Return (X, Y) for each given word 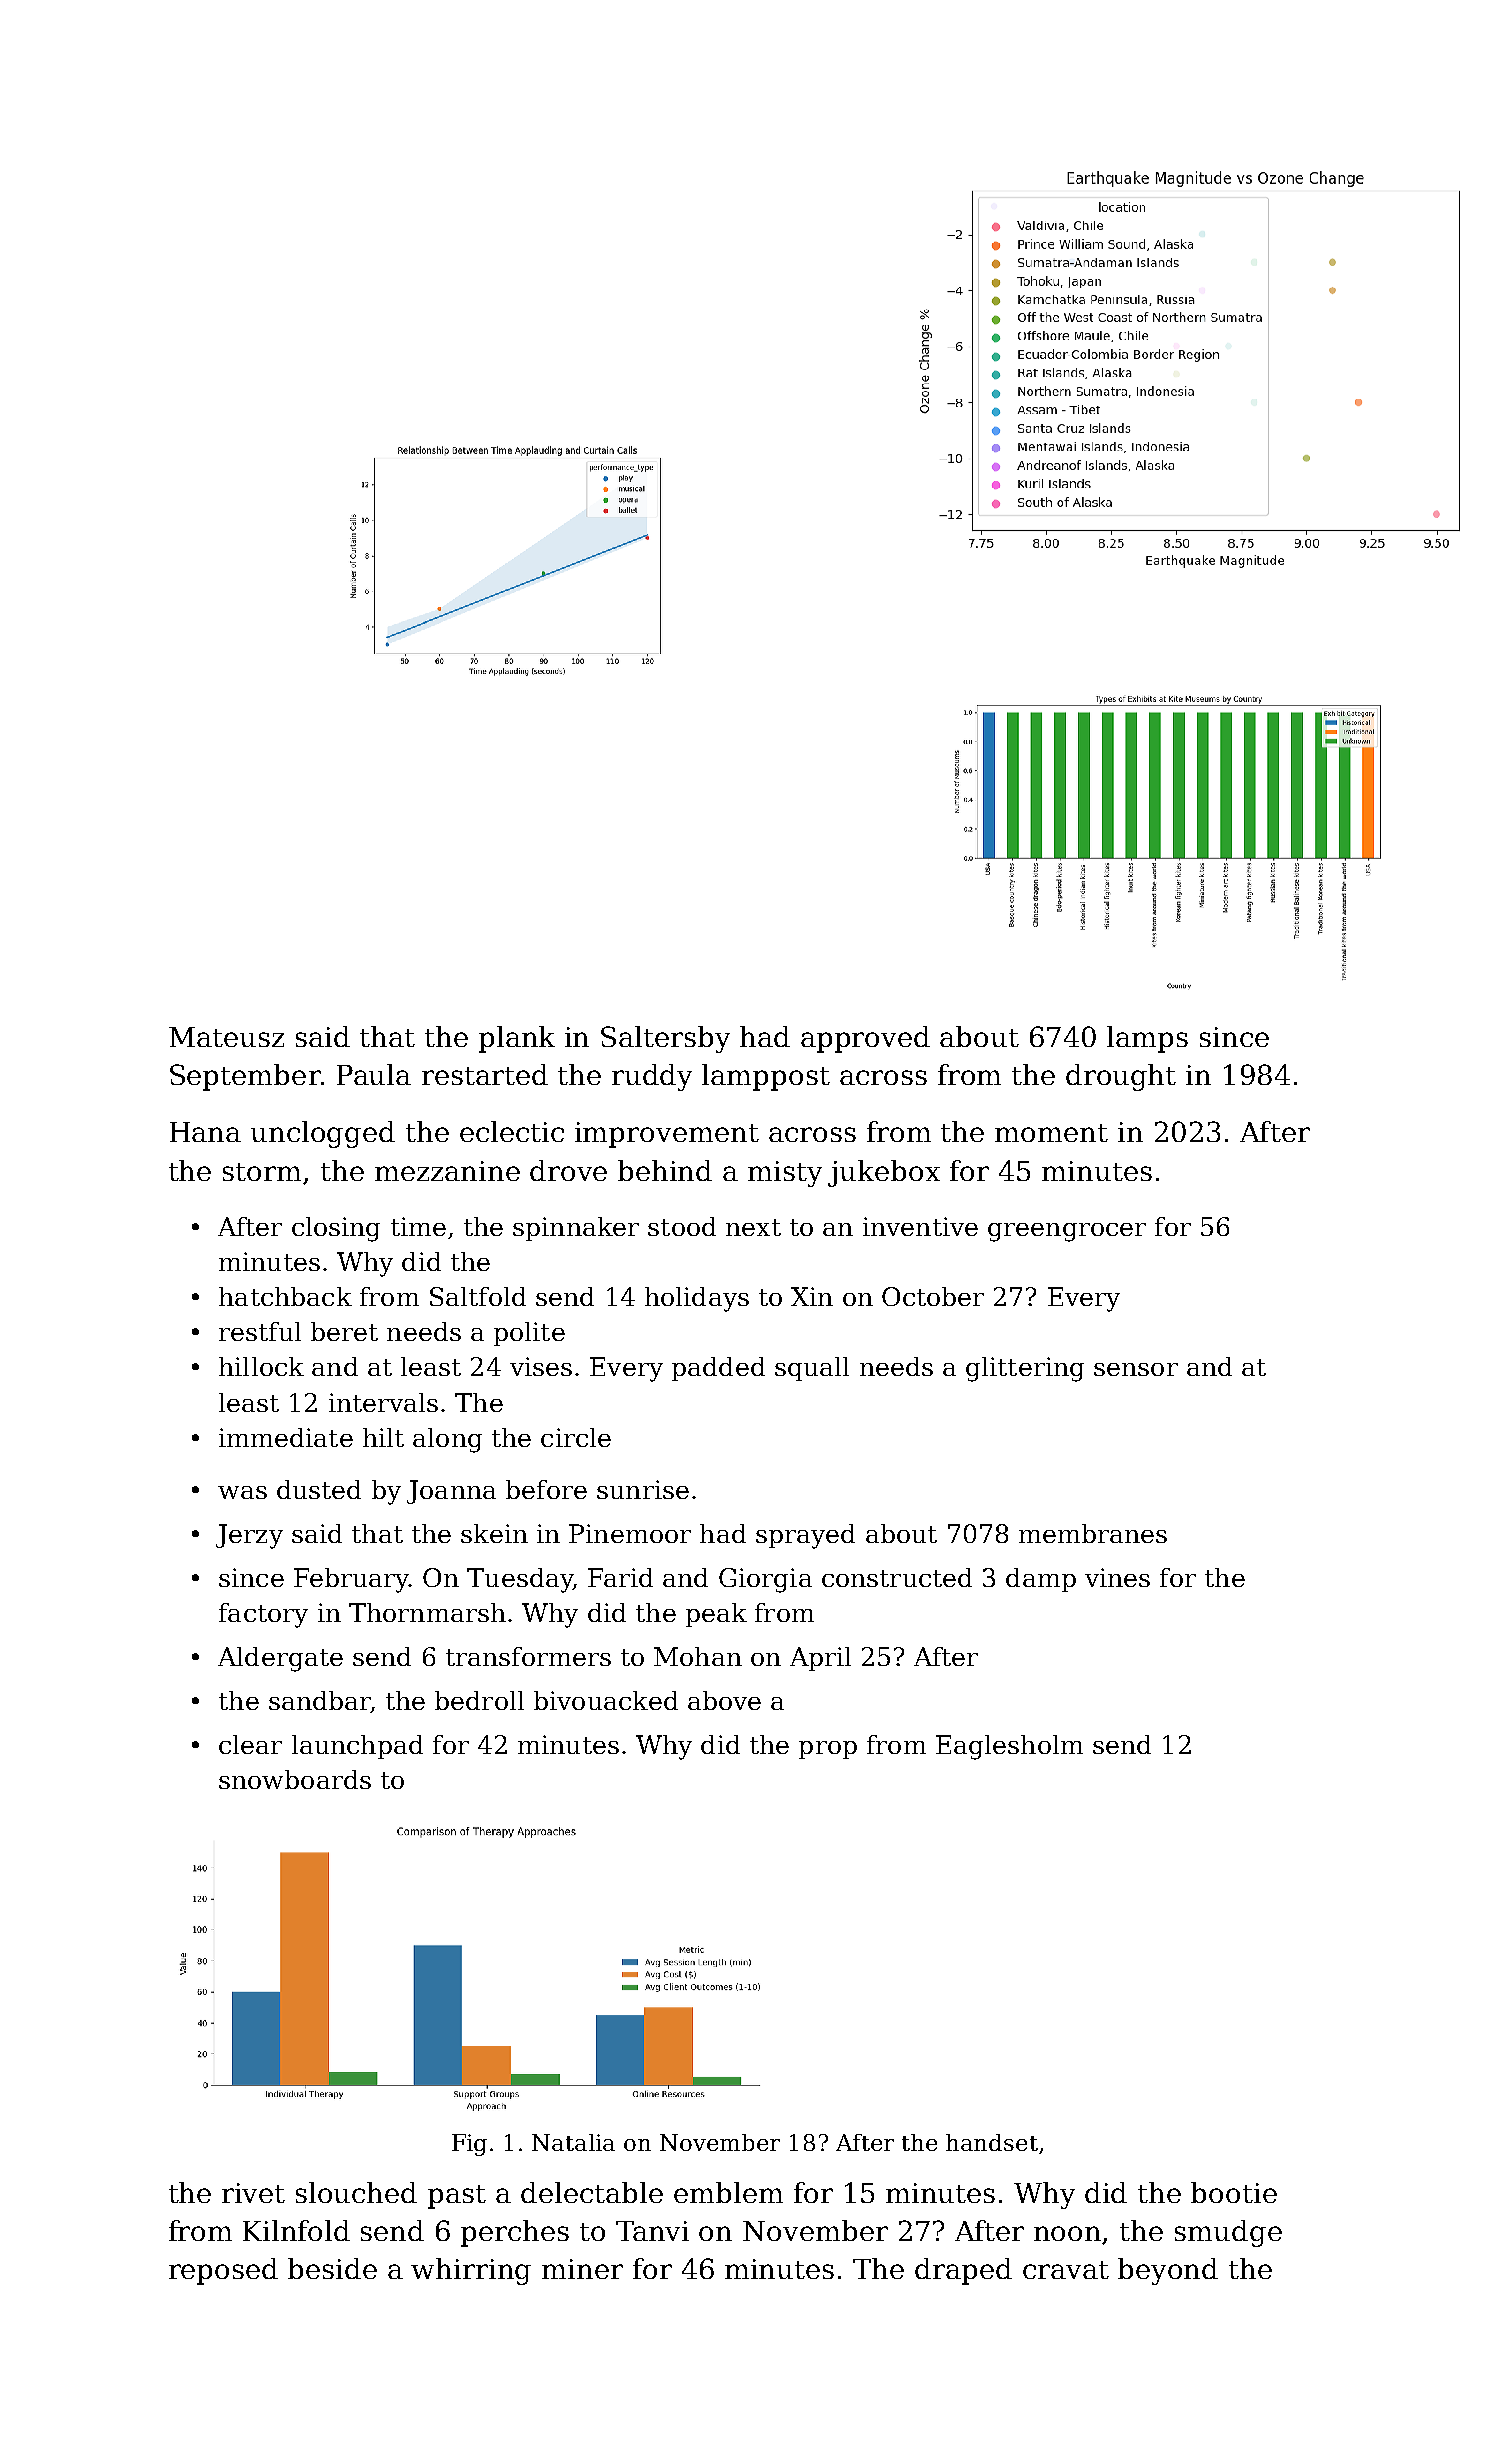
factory (263, 1615)
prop (828, 1750)
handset (992, 2142)
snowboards (295, 1779)
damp (1041, 1580)
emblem (728, 2192)
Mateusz (226, 1037)
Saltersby (665, 1039)
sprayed (805, 1536)
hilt (383, 1437)
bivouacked (606, 1700)
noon (1067, 2233)
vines (1117, 1577)
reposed (223, 2271)
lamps (1147, 1039)
